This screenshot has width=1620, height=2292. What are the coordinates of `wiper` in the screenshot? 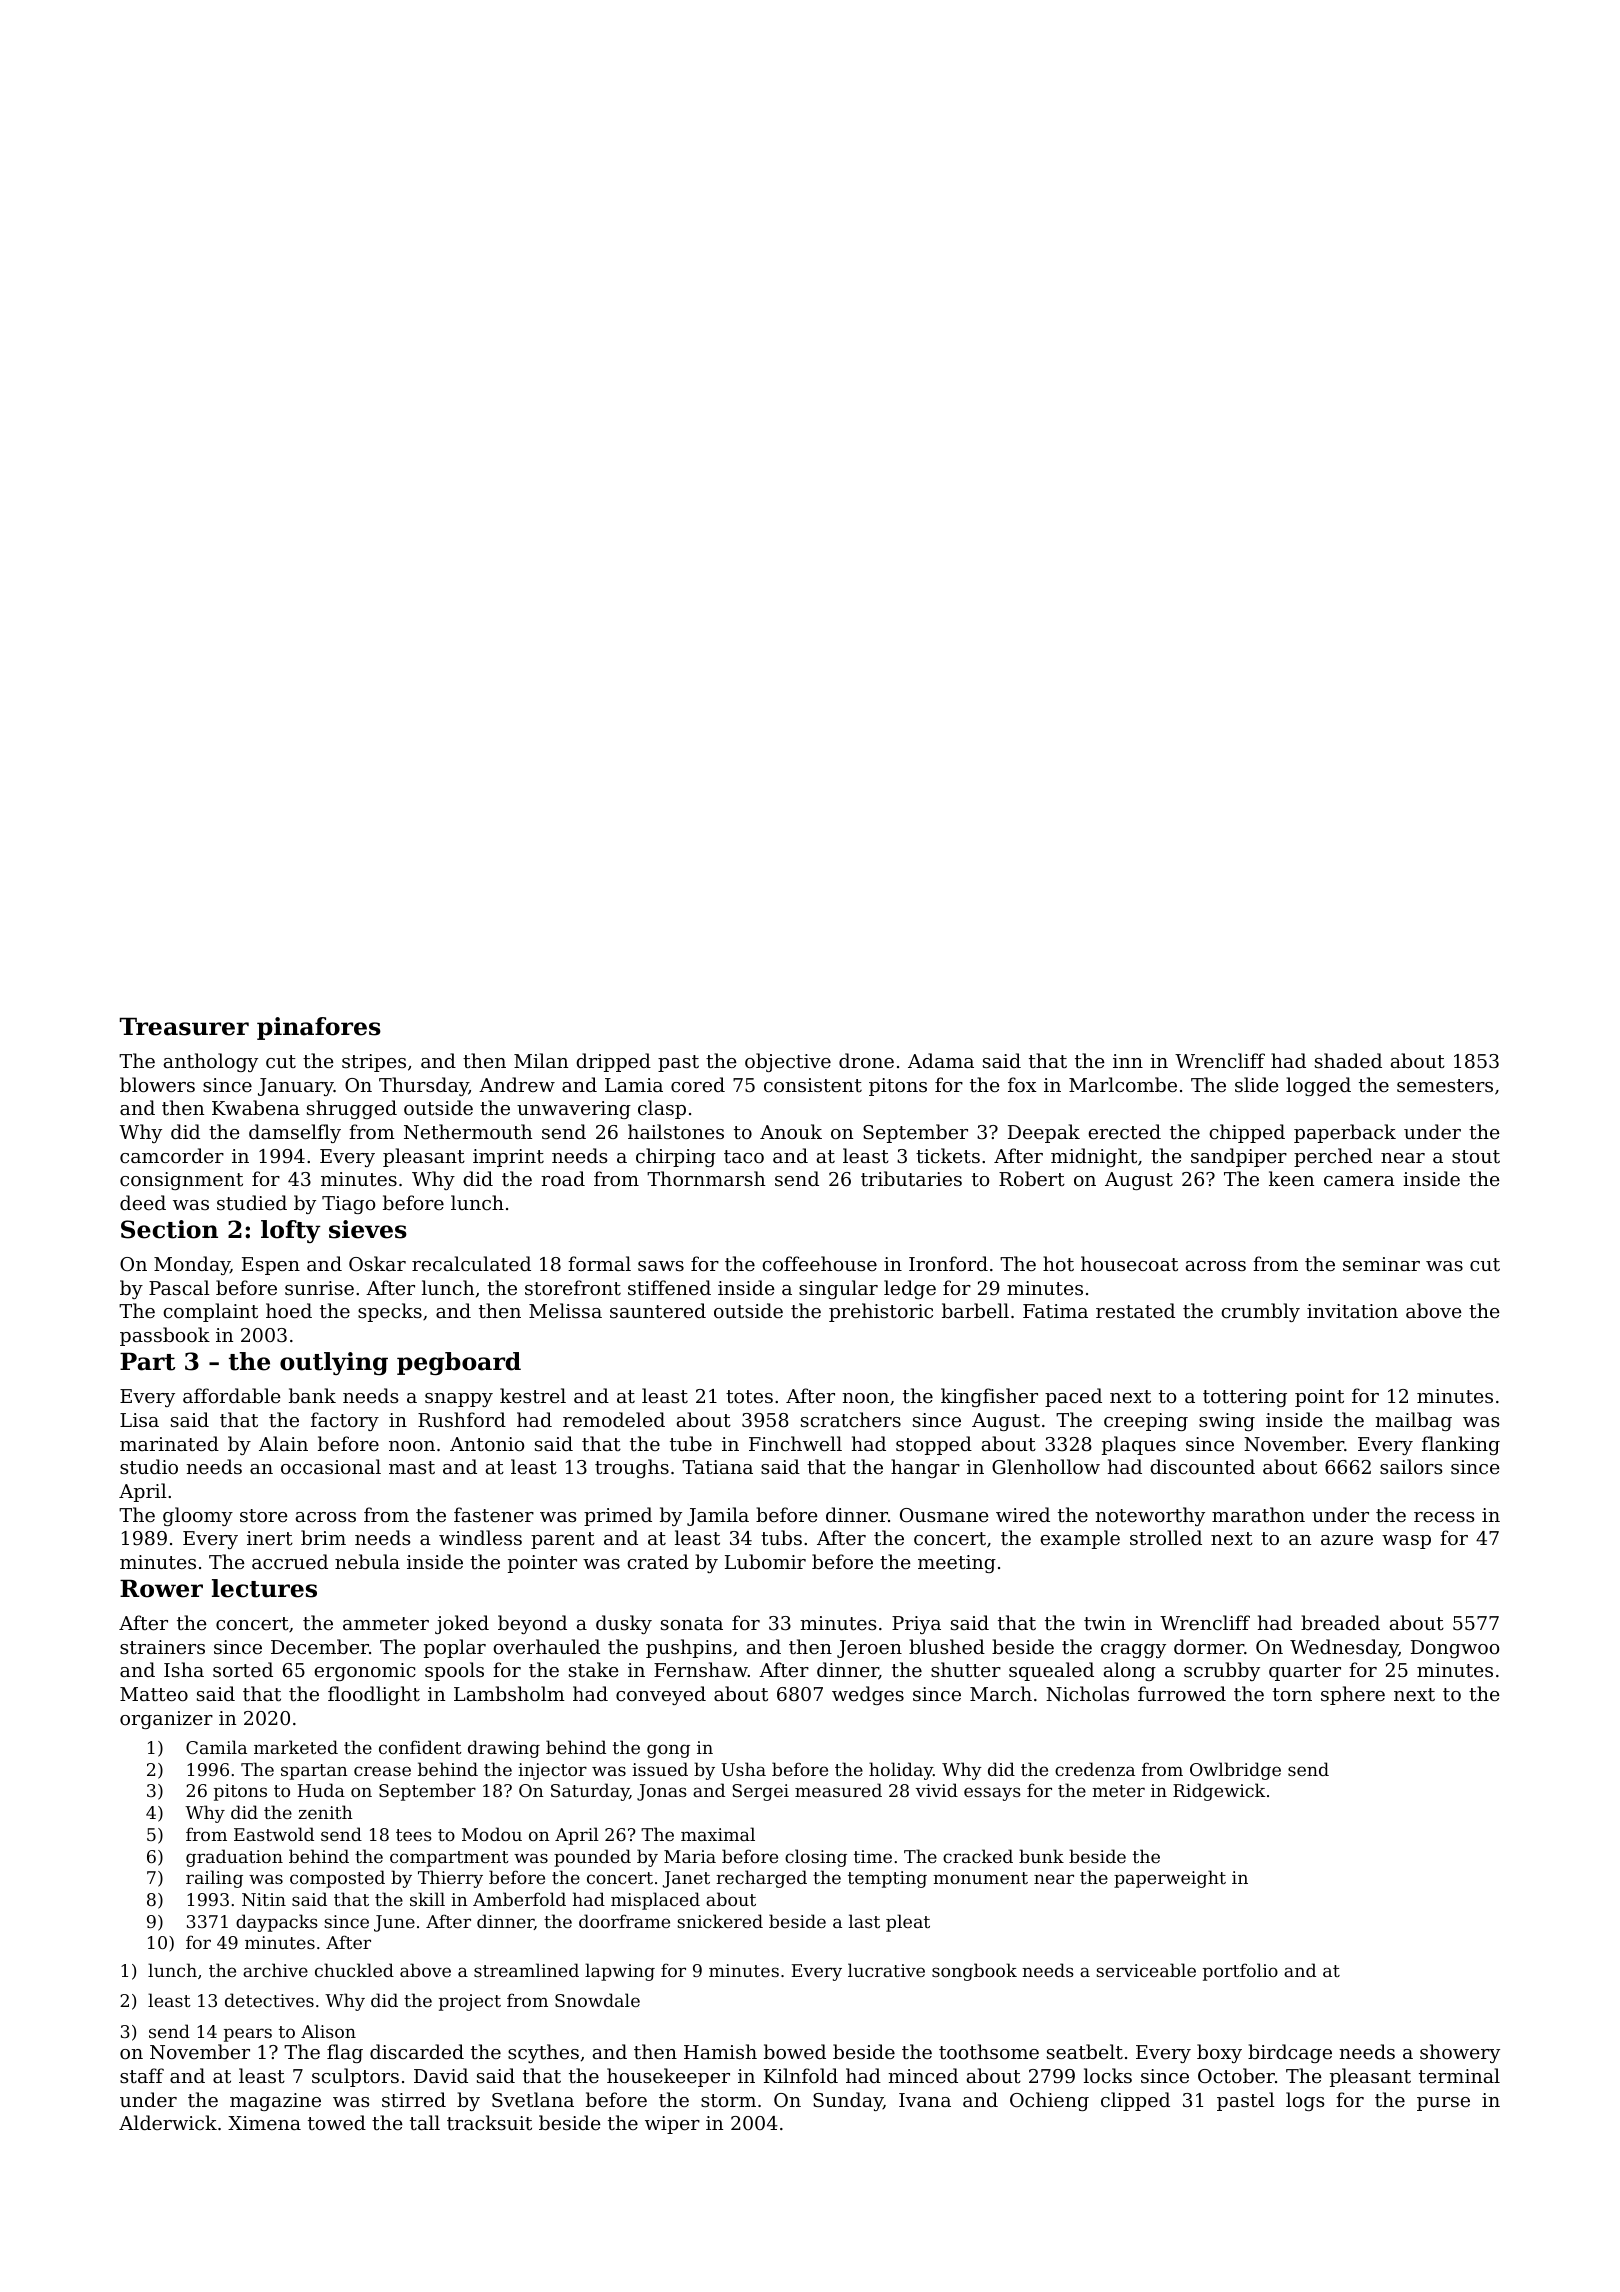 It's located at (672, 2125).
